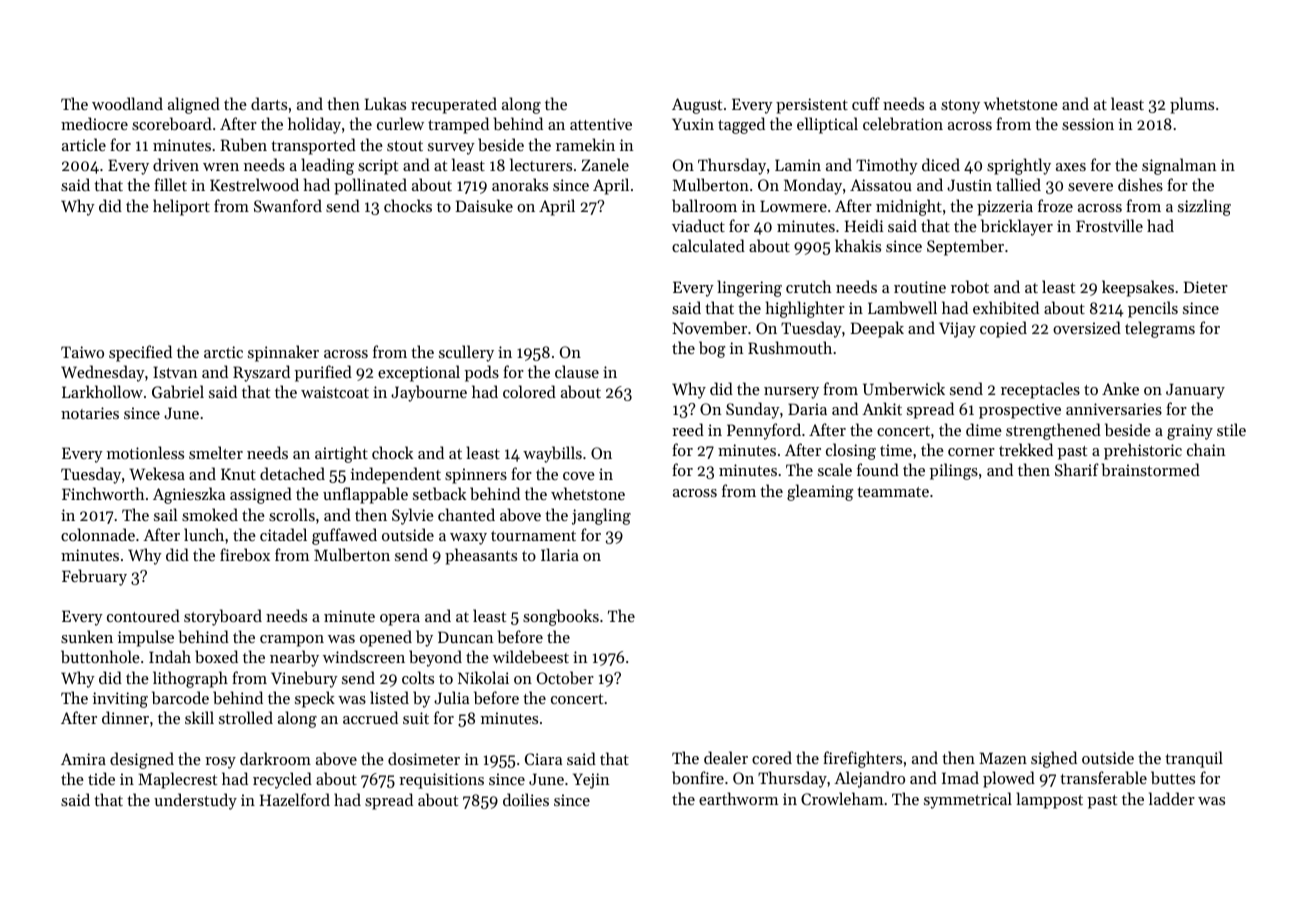 The width and height of the page is (1308, 924). Describe the element at coordinates (820, 492) in the page. I see `gleaming` at that location.
